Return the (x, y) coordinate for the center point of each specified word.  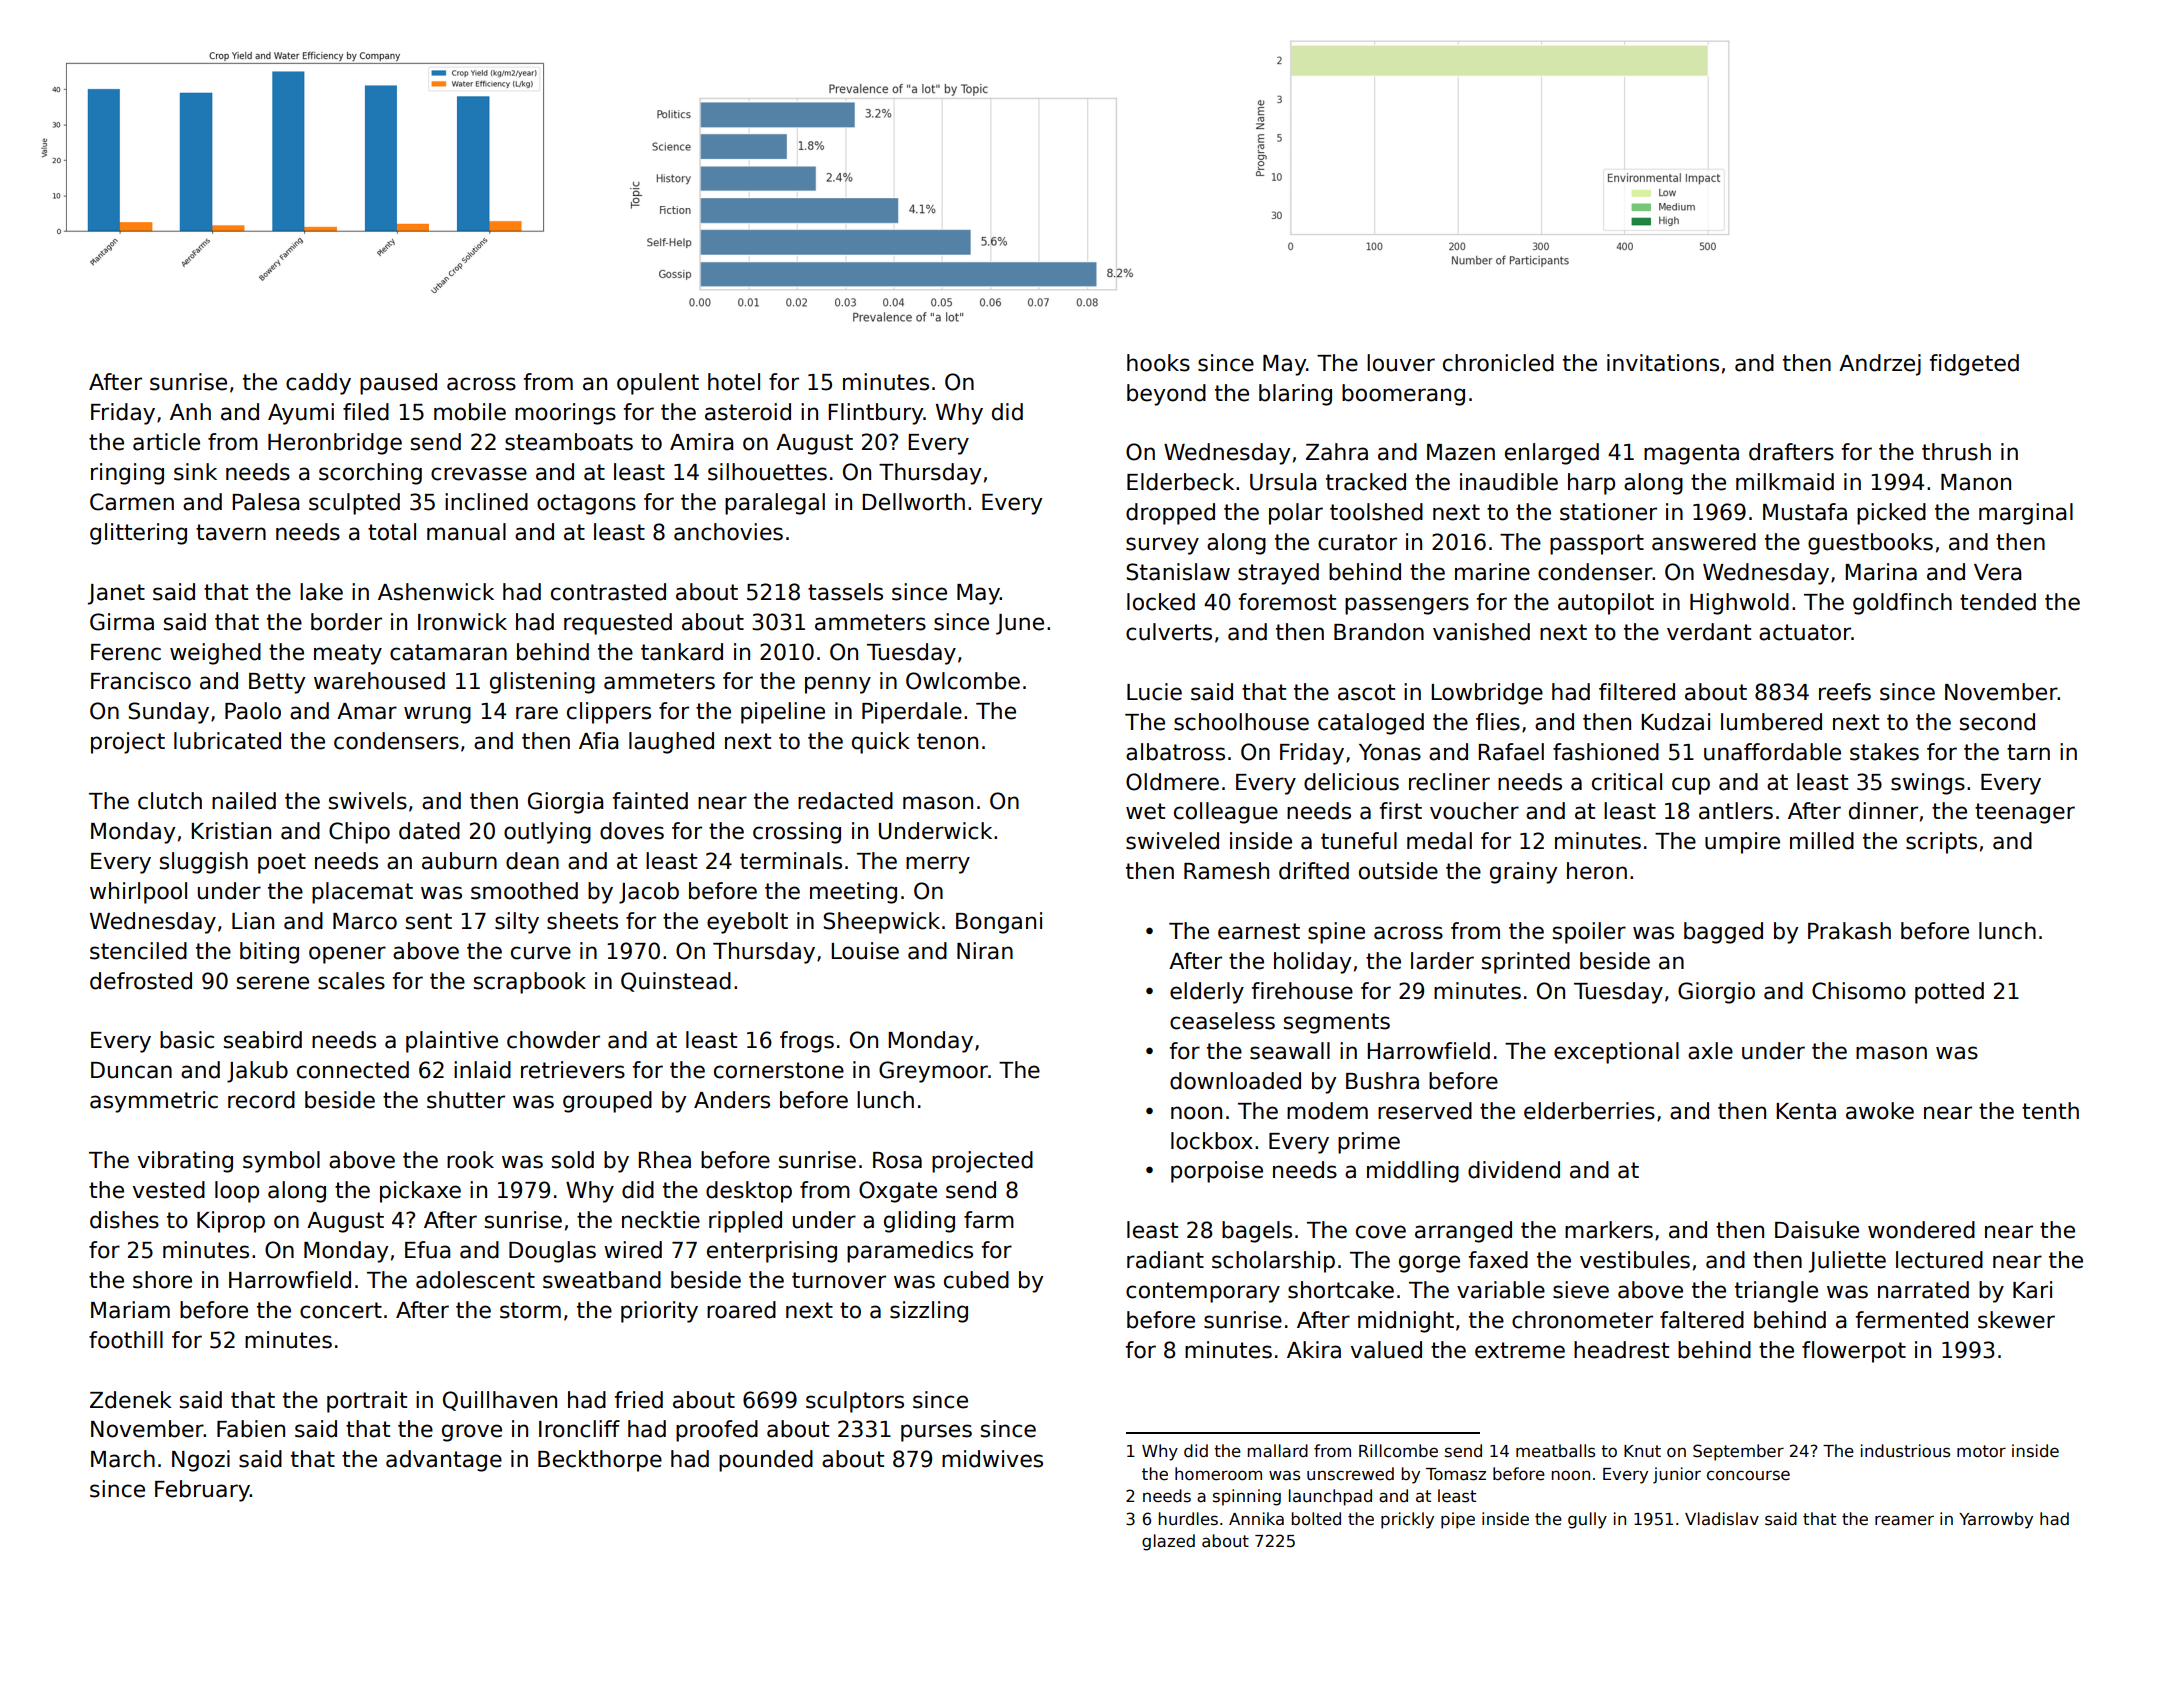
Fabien (251, 1429)
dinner (1883, 811)
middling (1413, 1172)
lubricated (227, 741)
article (166, 442)
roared (741, 1310)
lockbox (1212, 1141)
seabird (263, 1040)
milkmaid (1785, 482)
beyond (1166, 395)
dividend (1514, 1170)
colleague (1226, 813)
